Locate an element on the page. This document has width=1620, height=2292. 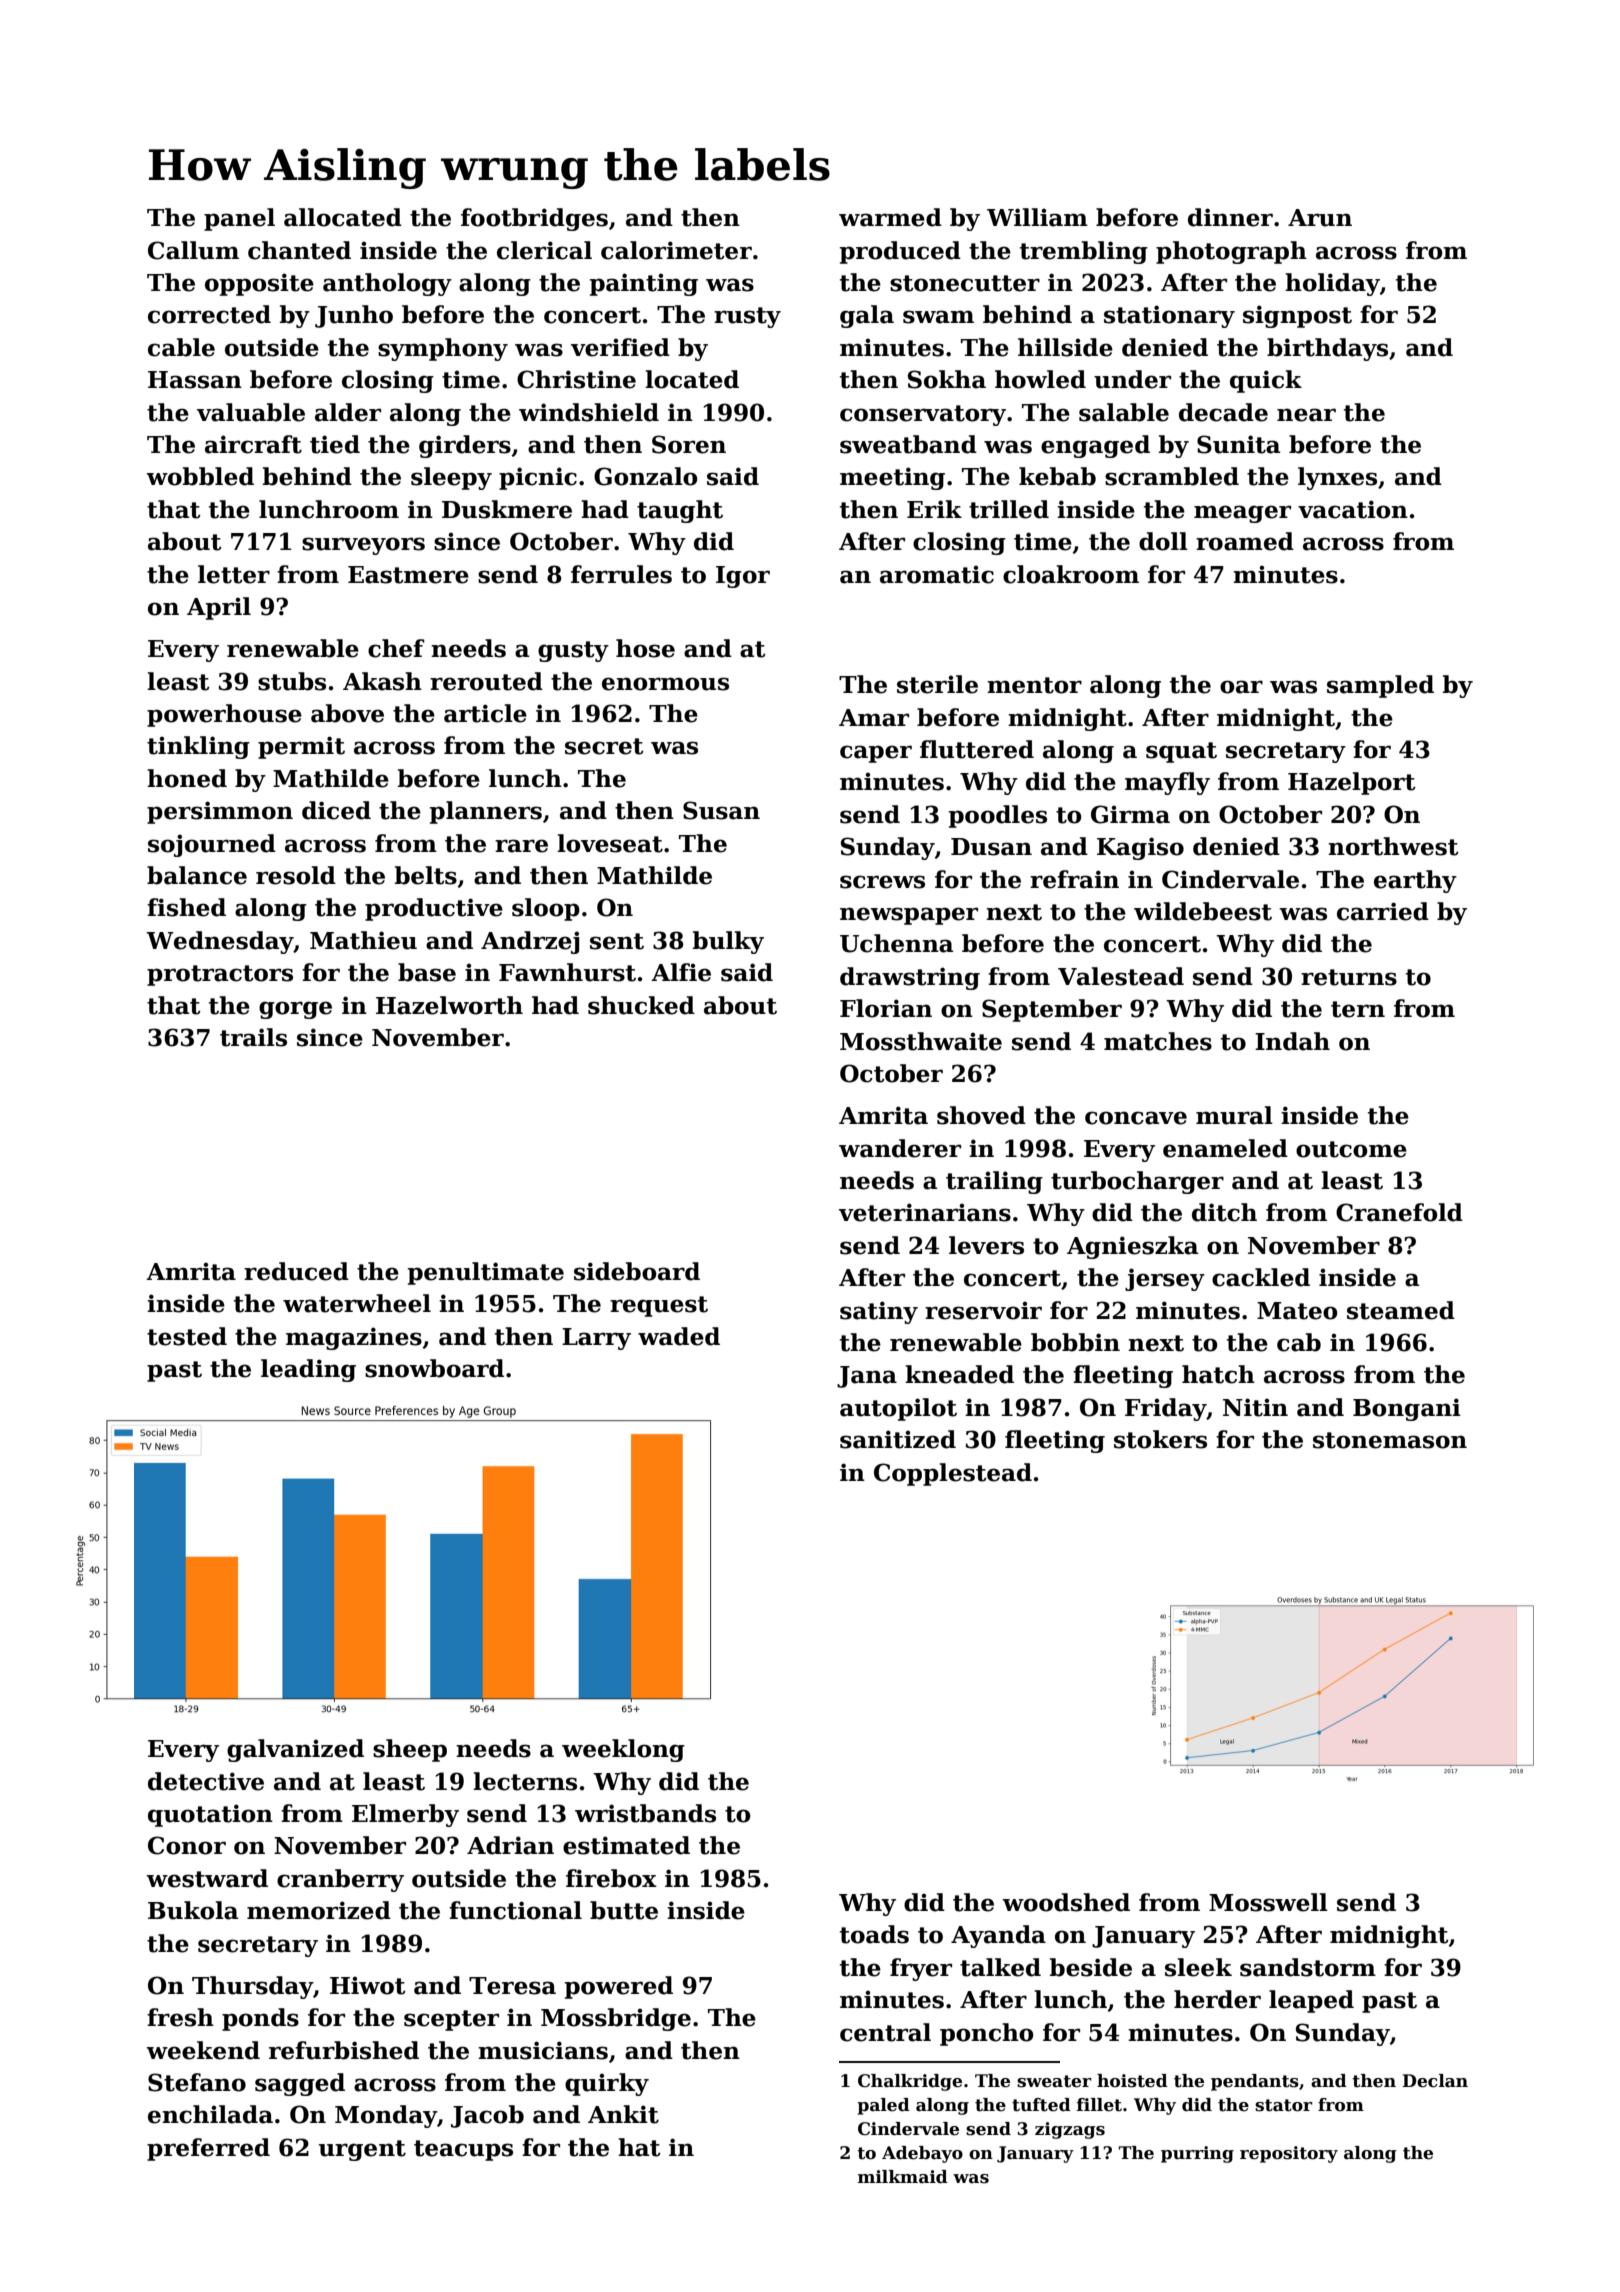
panel is located at coordinates (239, 219).
